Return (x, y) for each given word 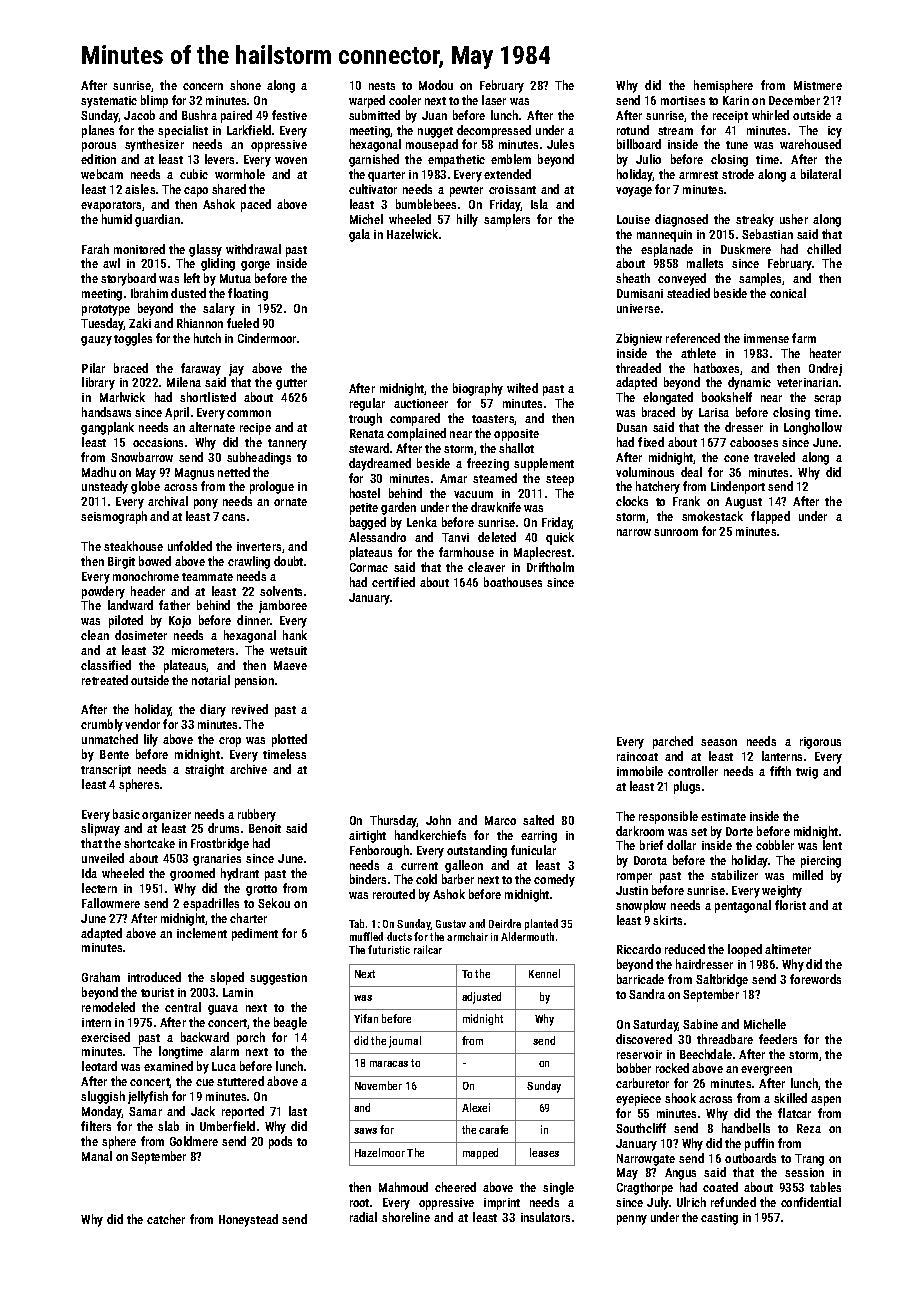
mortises (683, 100)
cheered (455, 1187)
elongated (668, 398)
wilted (522, 388)
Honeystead (248, 1220)
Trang (809, 1160)
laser (494, 100)
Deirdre (505, 923)
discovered (644, 1039)
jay (236, 370)
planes (98, 131)
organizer (166, 816)
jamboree (283, 606)
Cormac (369, 567)
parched (673, 742)
